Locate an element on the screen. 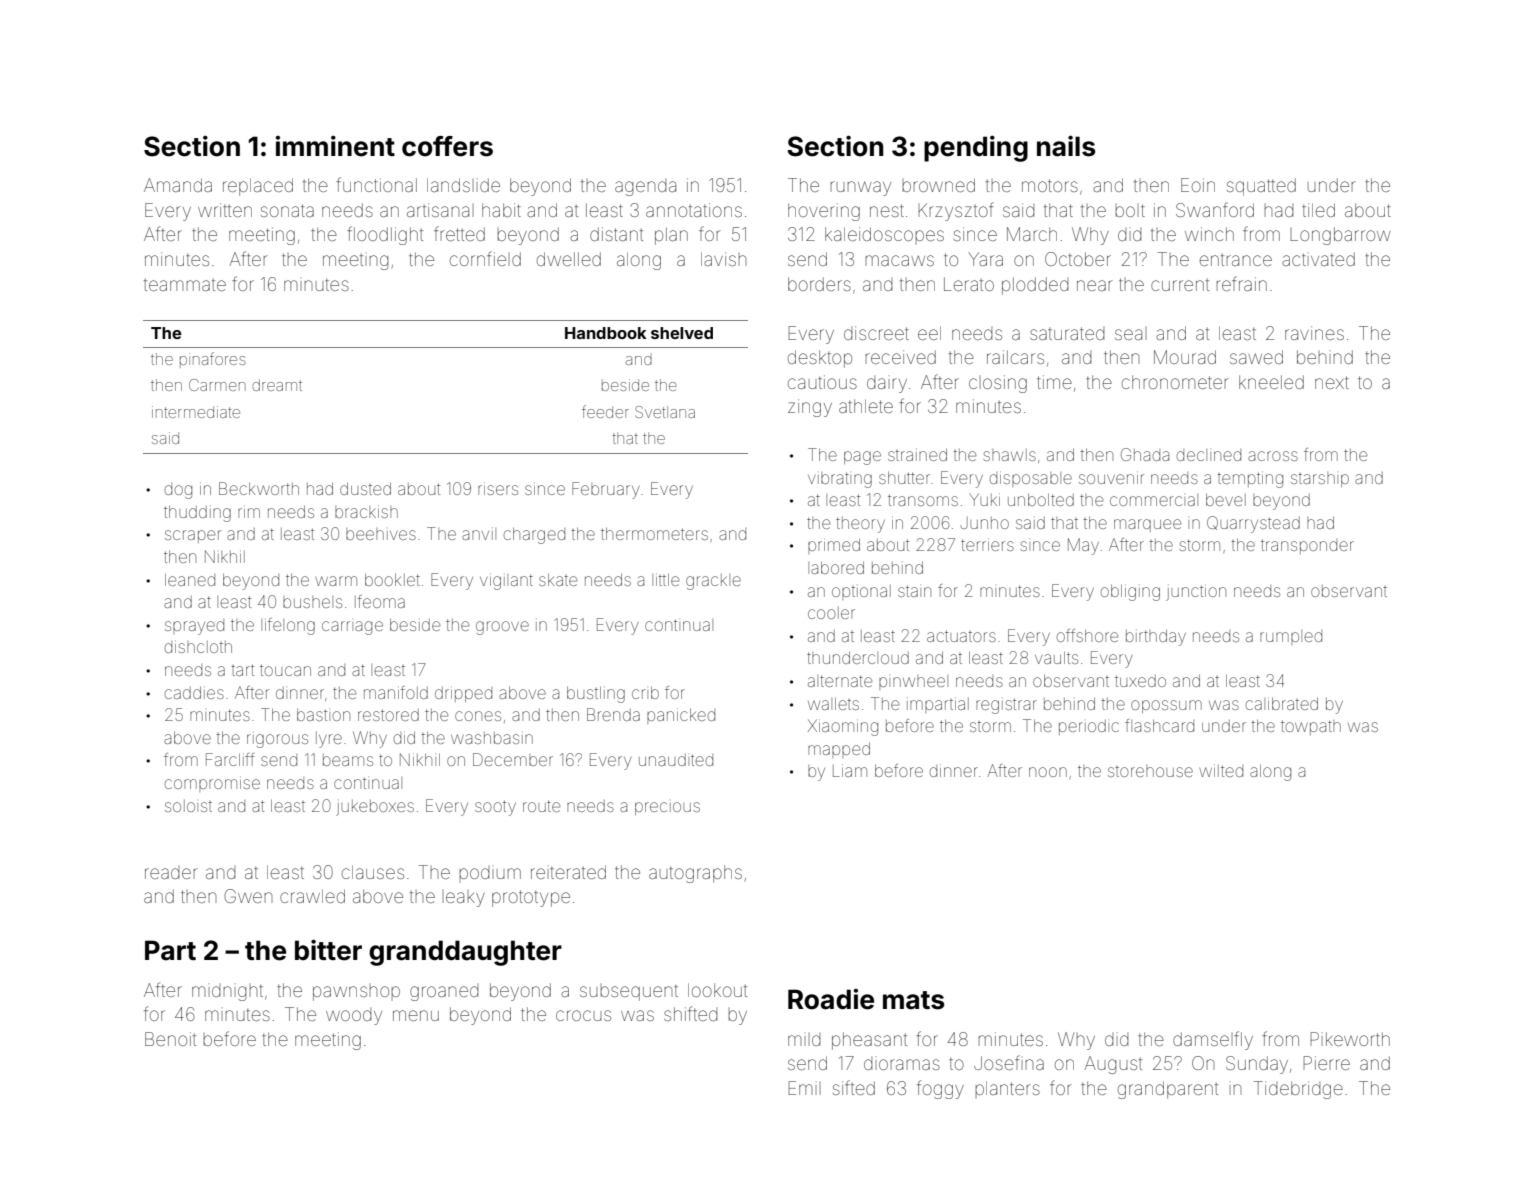  sprayed is located at coordinates (194, 627).
